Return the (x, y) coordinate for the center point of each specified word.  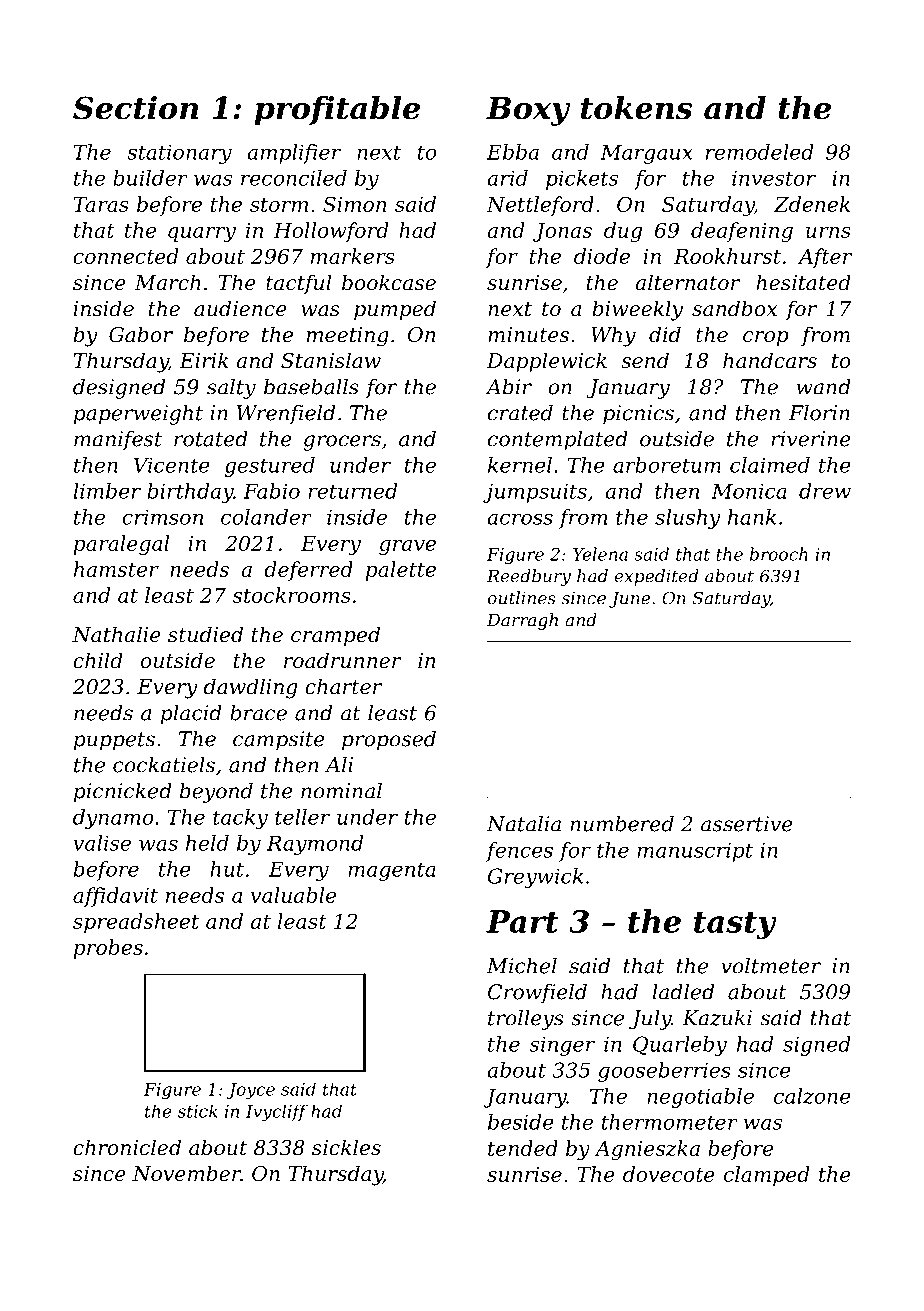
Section (135, 108)
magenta (392, 872)
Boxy (528, 111)
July (650, 1020)
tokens (636, 108)
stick (198, 1111)
